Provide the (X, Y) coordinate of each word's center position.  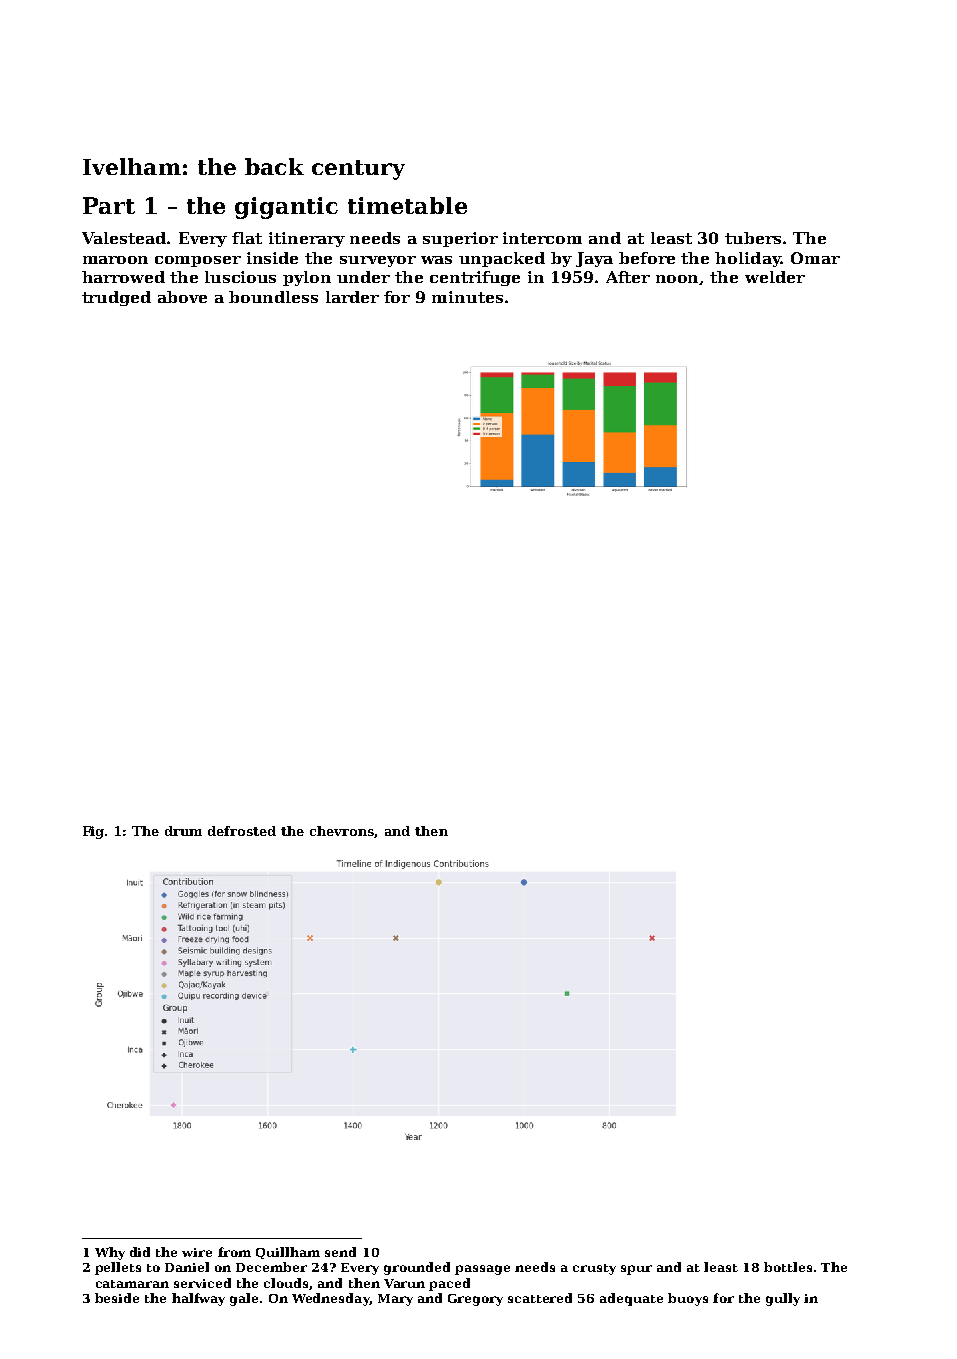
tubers (753, 238)
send (340, 1252)
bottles (788, 1267)
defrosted (242, 831)
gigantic (286, 208)
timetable (407, 205)
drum (183, 831)
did (140, 1252)
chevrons (342, 831)
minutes (467, 297)
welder (775, 277)
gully (783, 1299)
